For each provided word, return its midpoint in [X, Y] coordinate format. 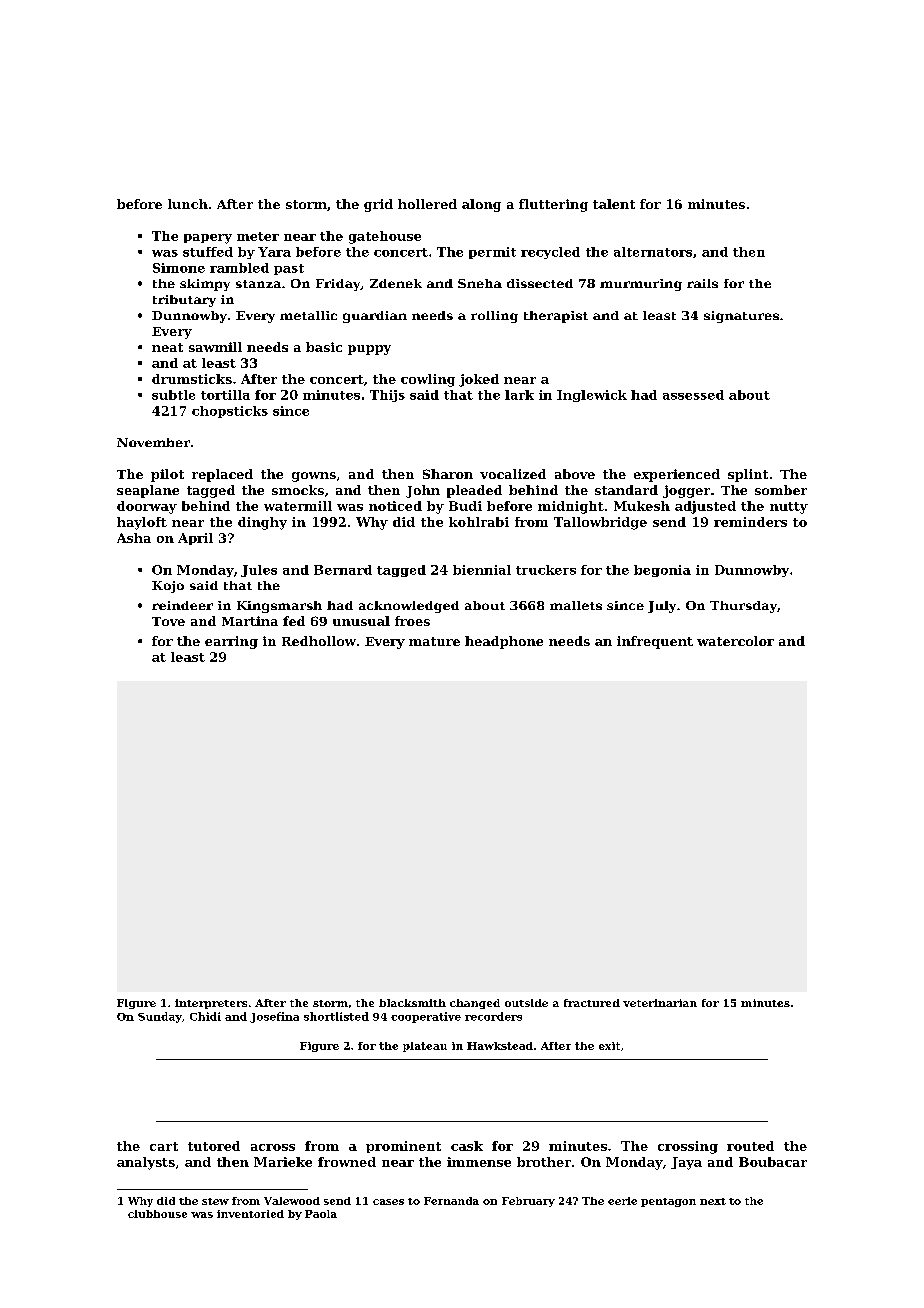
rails [702, 283]
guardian [375, 317]
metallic [308, 315]
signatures [741, 317]
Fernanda [451, 1201]
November [153, 442]
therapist [556, 317]
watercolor [735, 641]
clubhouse [157, 1214]
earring [231, 642]
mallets [576, 605]
